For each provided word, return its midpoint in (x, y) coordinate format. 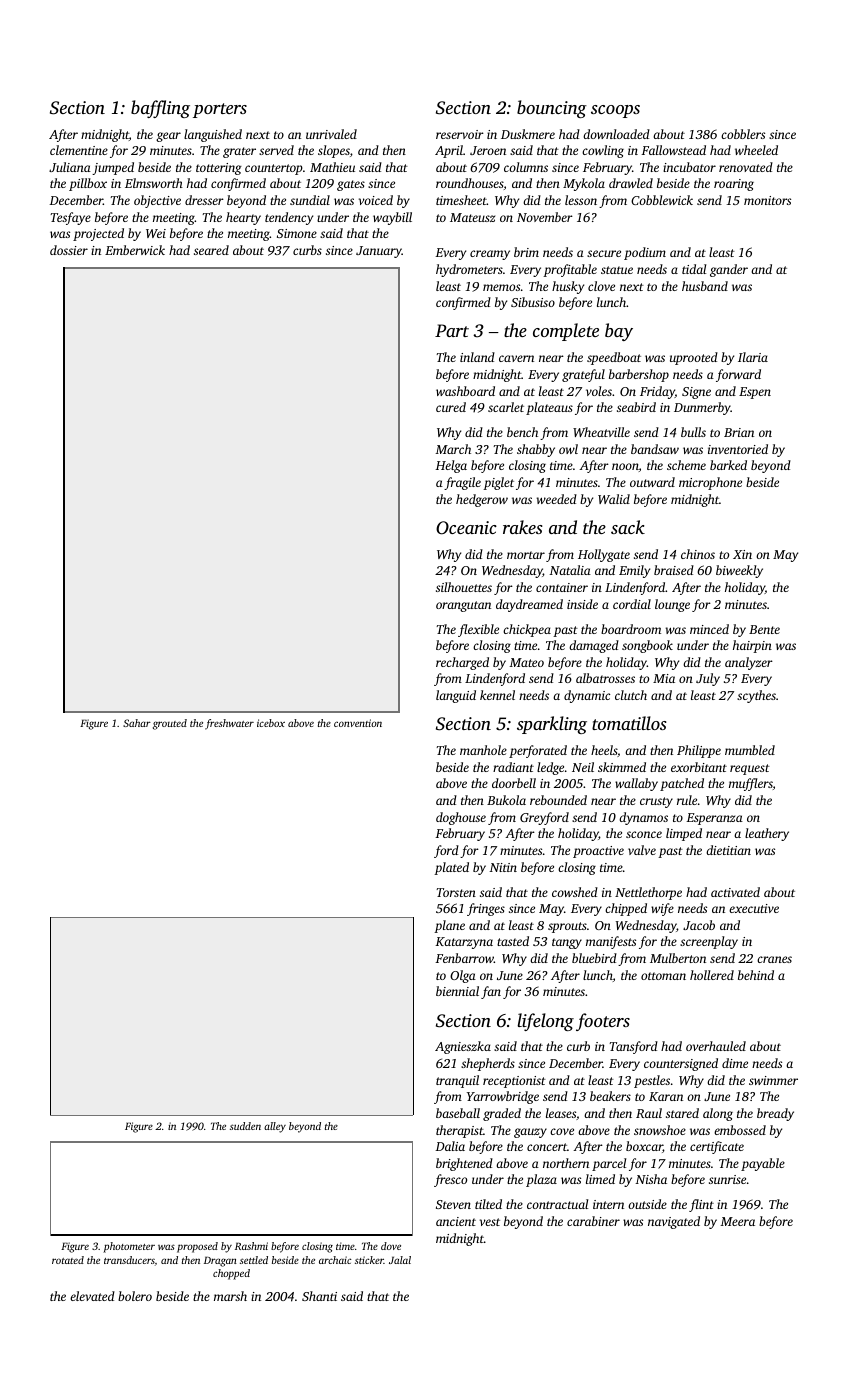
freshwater (229, 724)
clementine (79, 150)
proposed (197, 1247)
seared (211, 250)
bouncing (552, 109)
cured (451, 407)
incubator (689, 167)
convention (358, 723)
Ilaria (753, 357)
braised (674, 570)
